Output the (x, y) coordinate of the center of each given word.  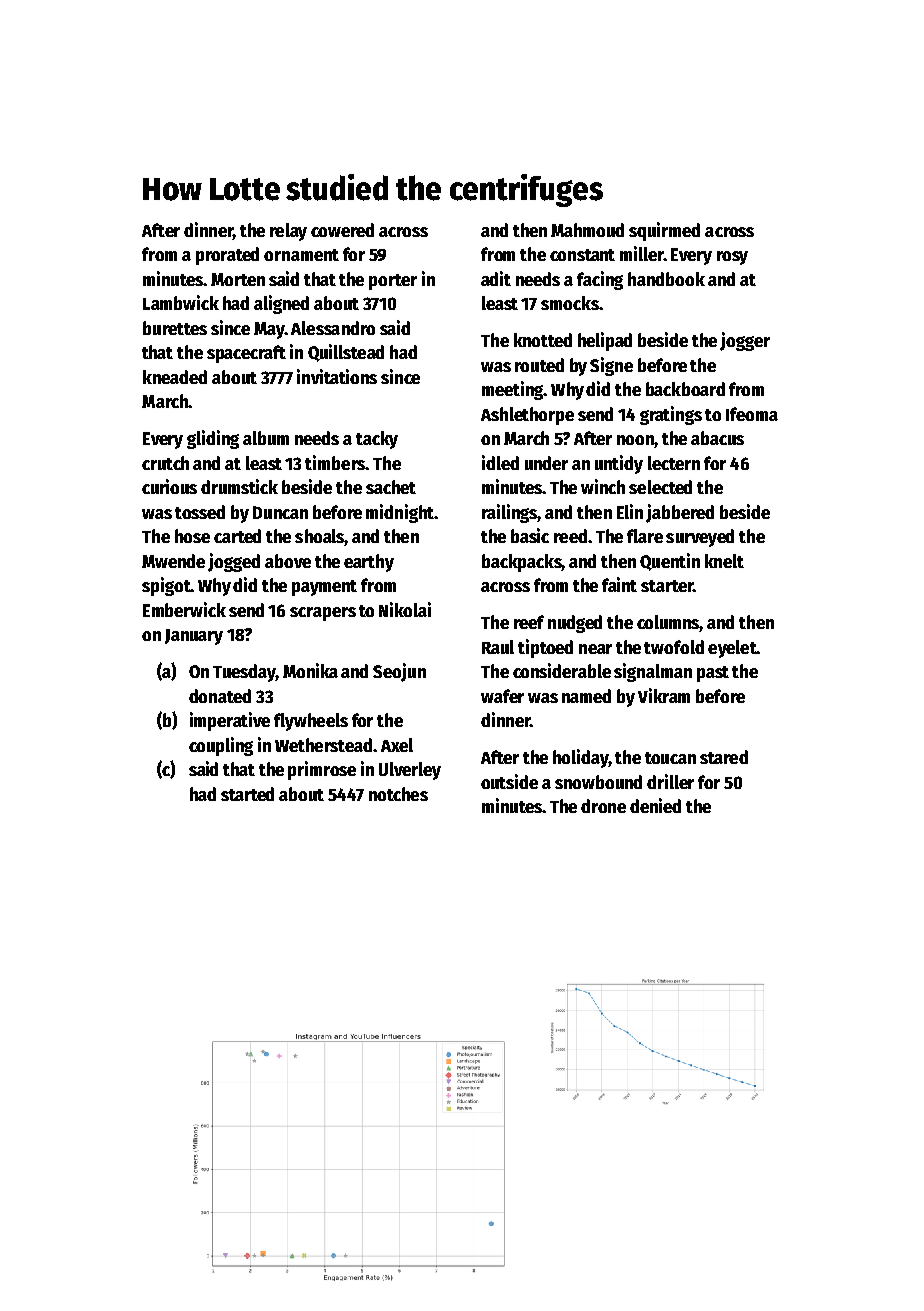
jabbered (680, 513)
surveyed (700, 538)
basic (530, 535)
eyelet (732, 649)
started (247, 794)
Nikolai (405, 609)
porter (393, 282)
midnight (400, 513)
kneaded (175, 377)
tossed (200, 512)
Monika (310, 670)
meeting (513, 390)
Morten (238, 279)
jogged (234, 562)
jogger (745, 341)
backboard (685, 389)
